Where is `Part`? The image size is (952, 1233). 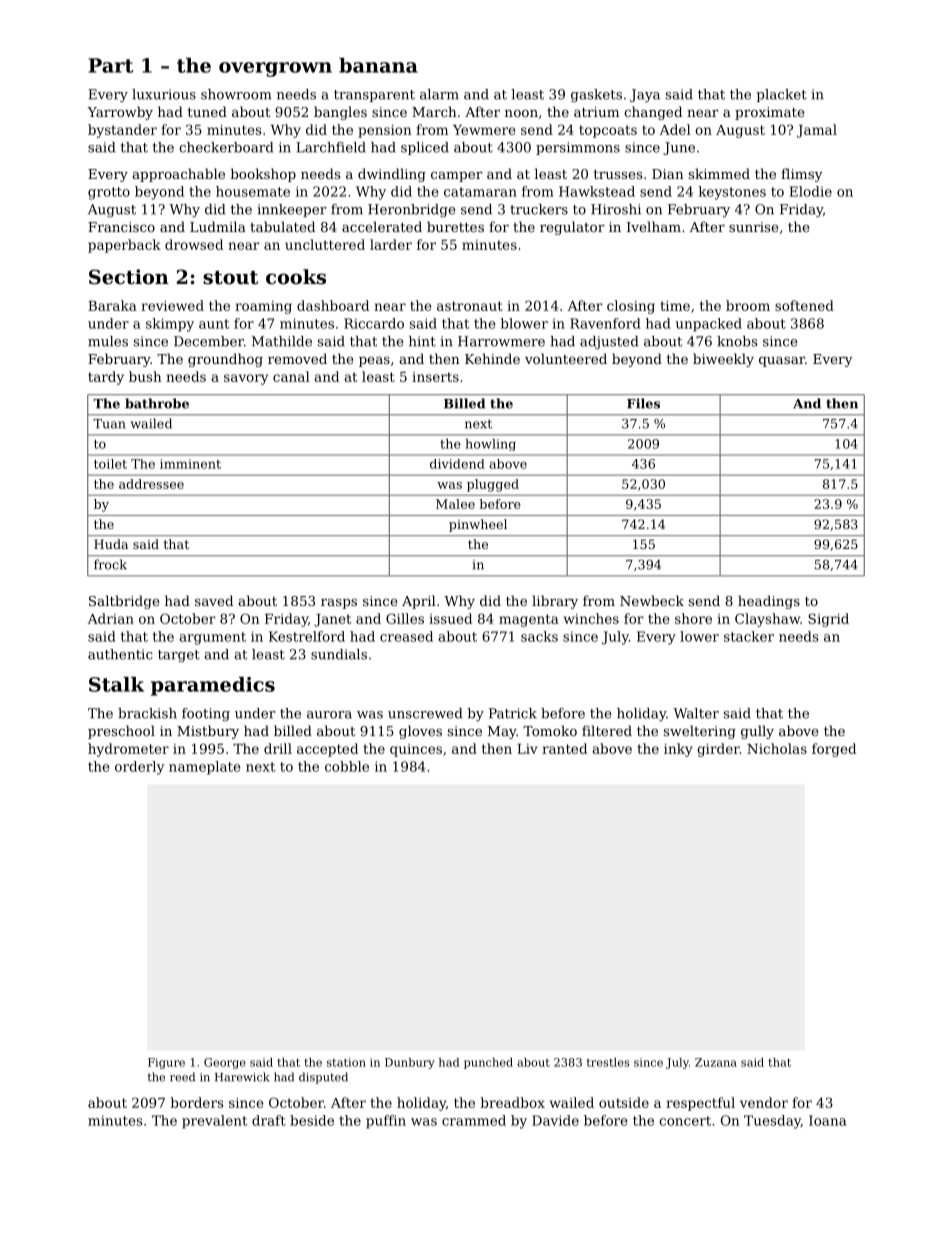
Part is located at coordinates (111, 65).
